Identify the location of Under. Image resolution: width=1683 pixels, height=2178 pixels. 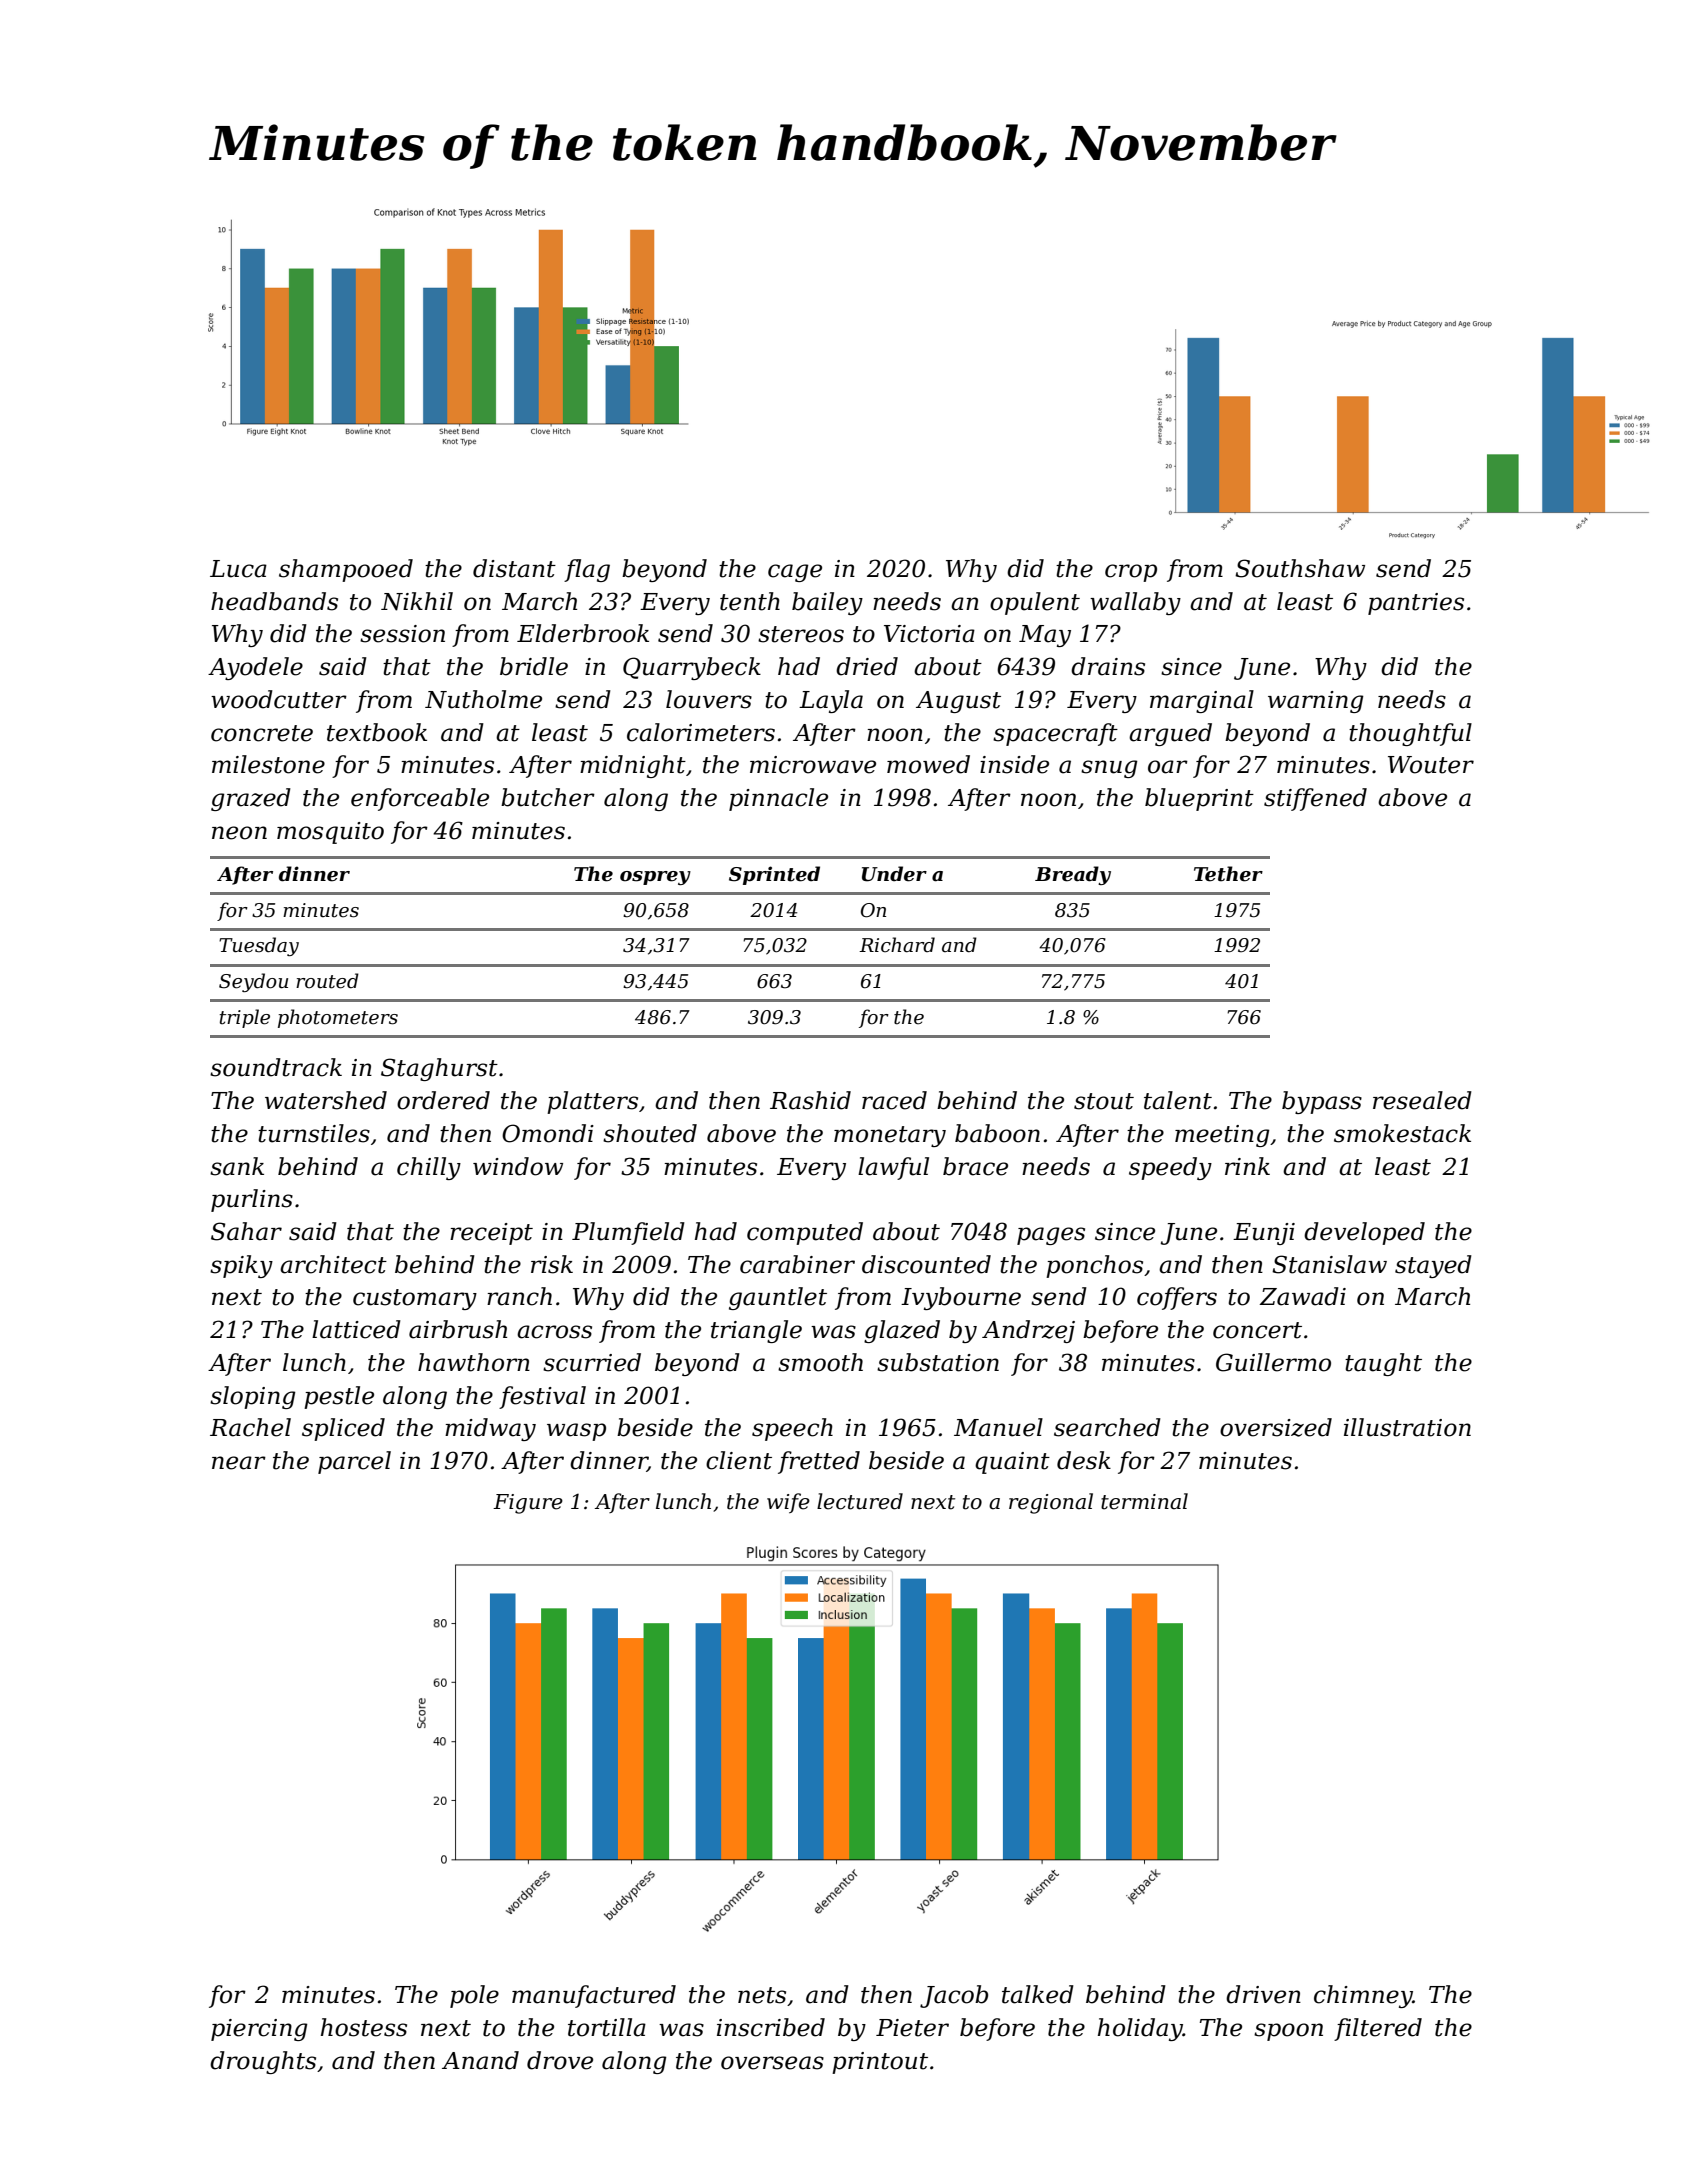
(894, 874).
